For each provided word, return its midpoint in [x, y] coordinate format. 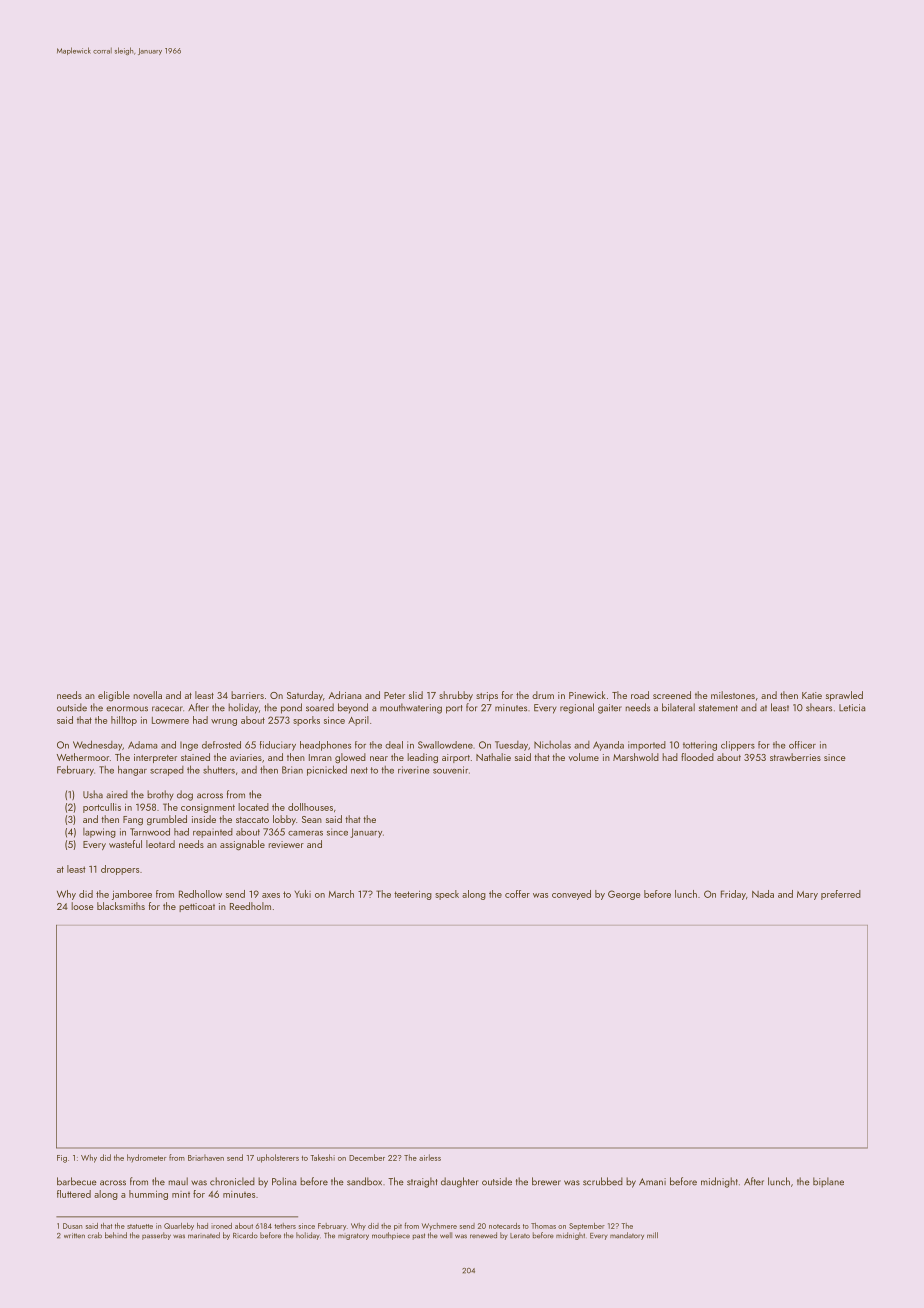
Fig [62, 1159]
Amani [652, 1182]
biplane [828, 1182]
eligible [114, 696]
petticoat [197, 907]
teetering [413, 895]
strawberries [795, 757]
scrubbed [603, 1181]
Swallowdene [445, 745]
